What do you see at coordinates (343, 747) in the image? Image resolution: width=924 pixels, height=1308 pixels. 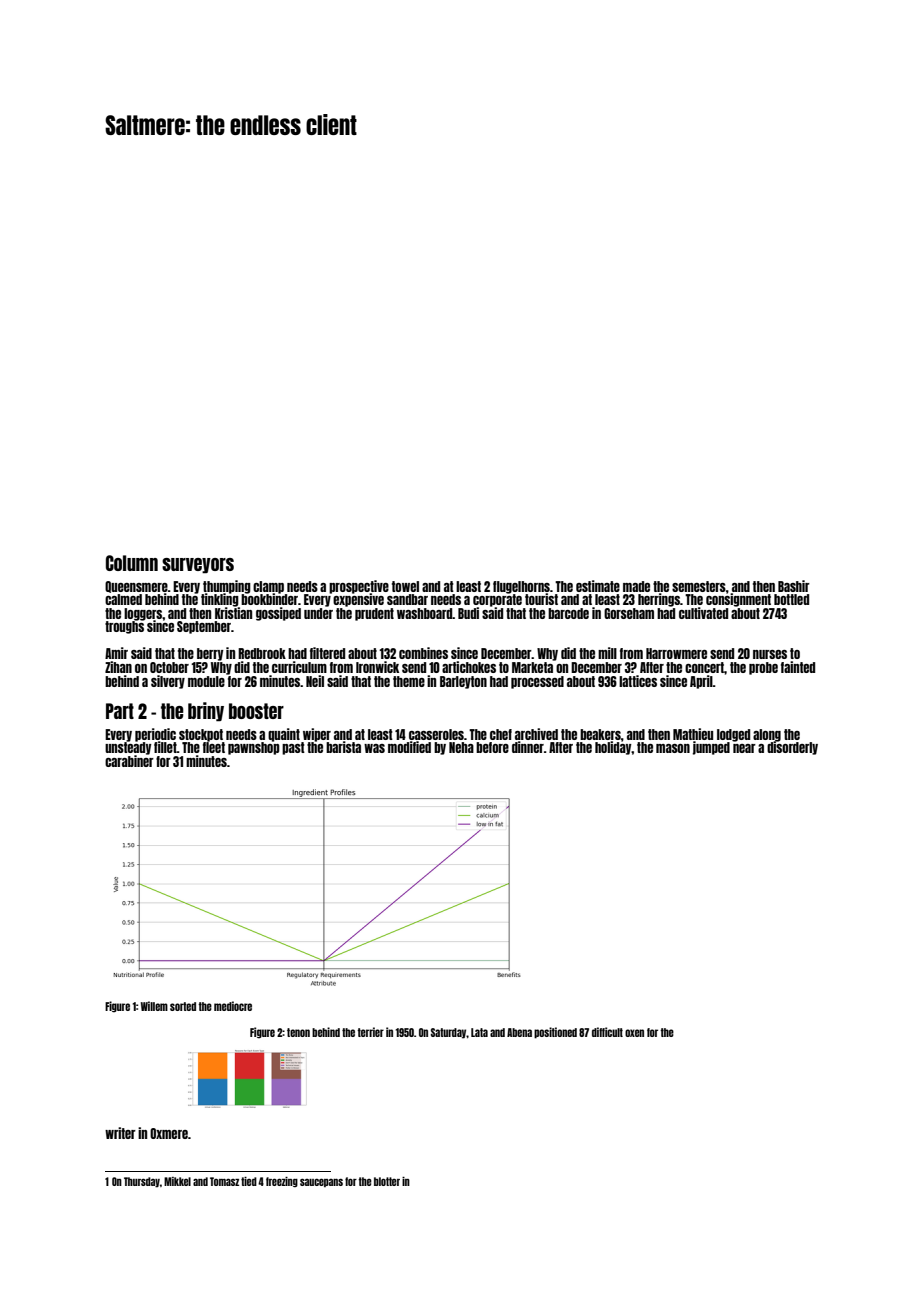 I see `barista` at bounding box center [343, 747].
